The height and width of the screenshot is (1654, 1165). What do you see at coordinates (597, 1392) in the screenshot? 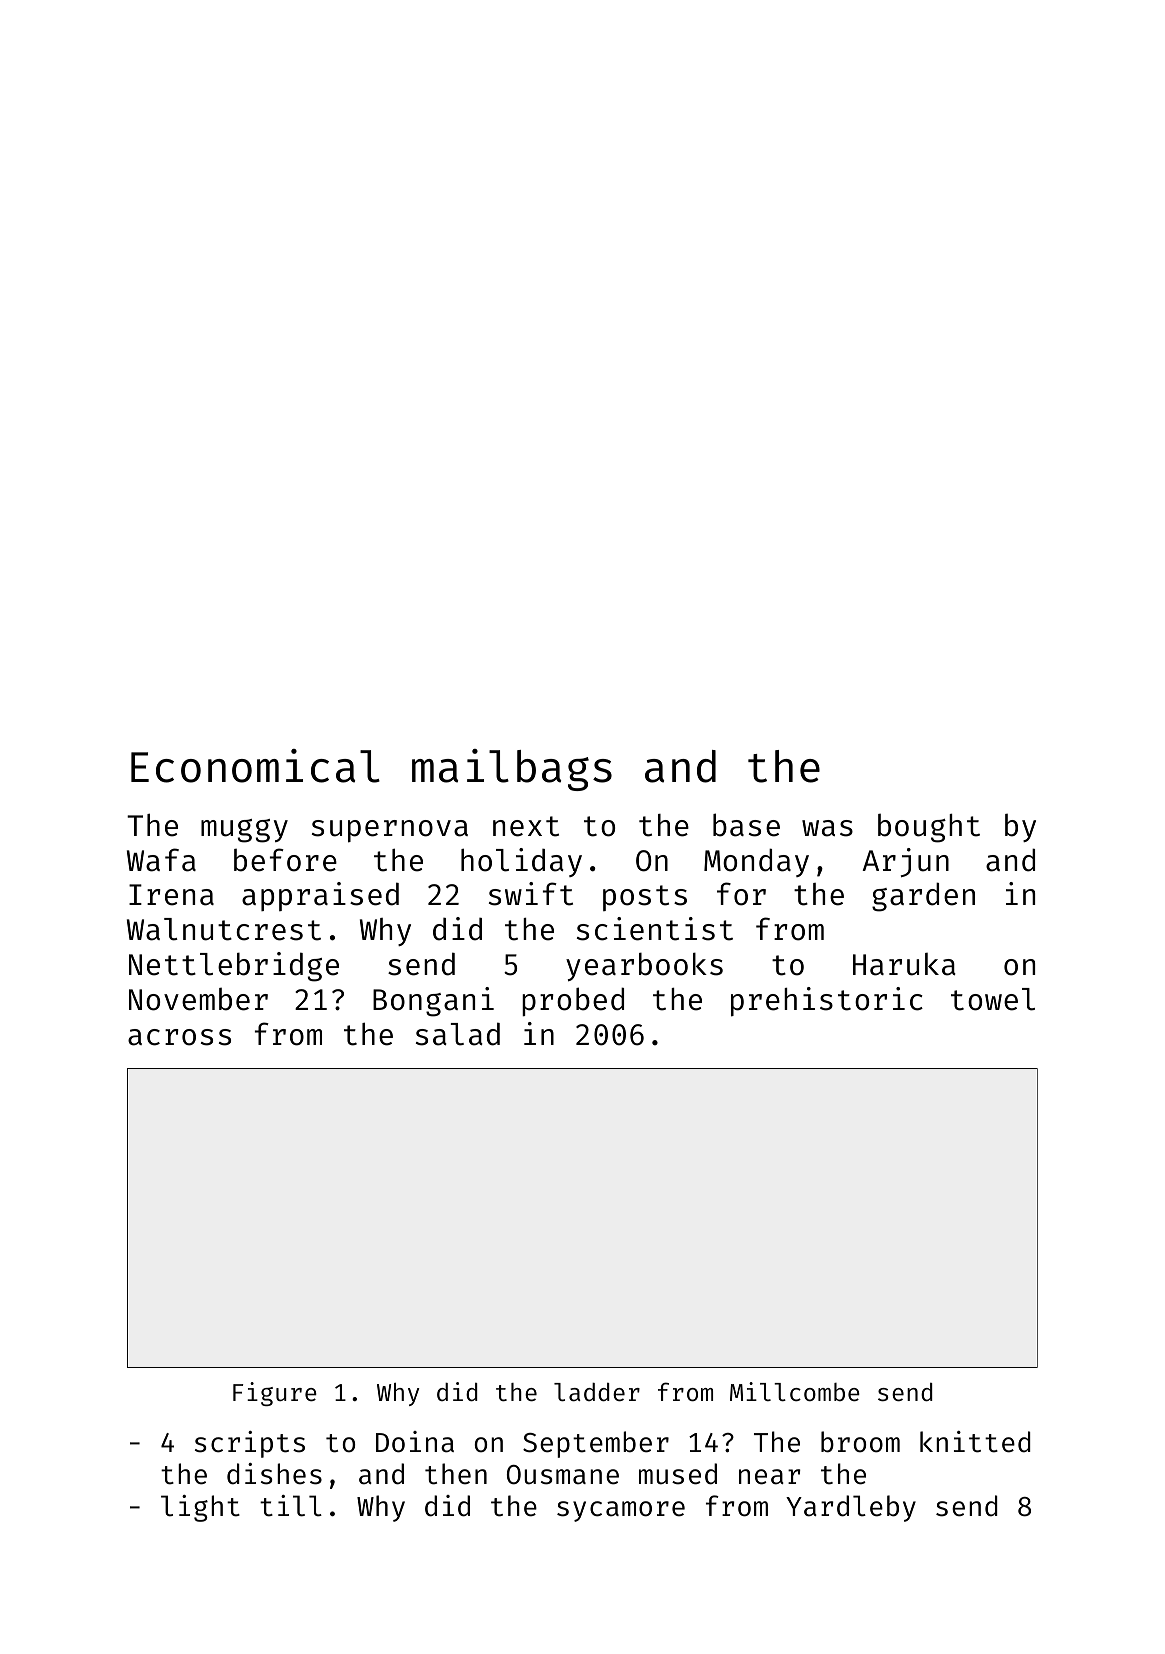
I see `ladder` at bounding box center [597, 1392].
